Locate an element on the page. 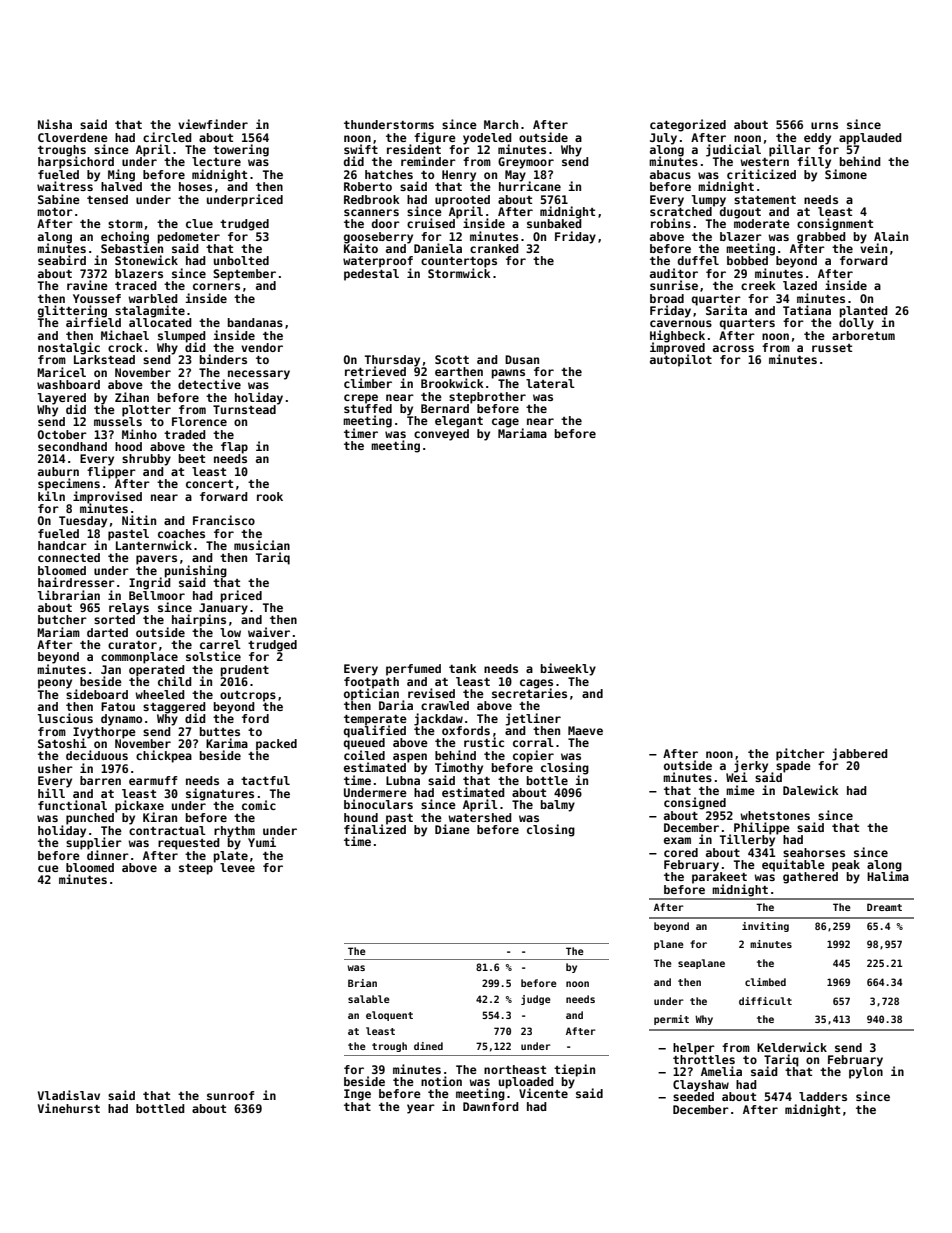 The height and width of the image is (1233, 952). cue is located at coordinates (48, 868).
